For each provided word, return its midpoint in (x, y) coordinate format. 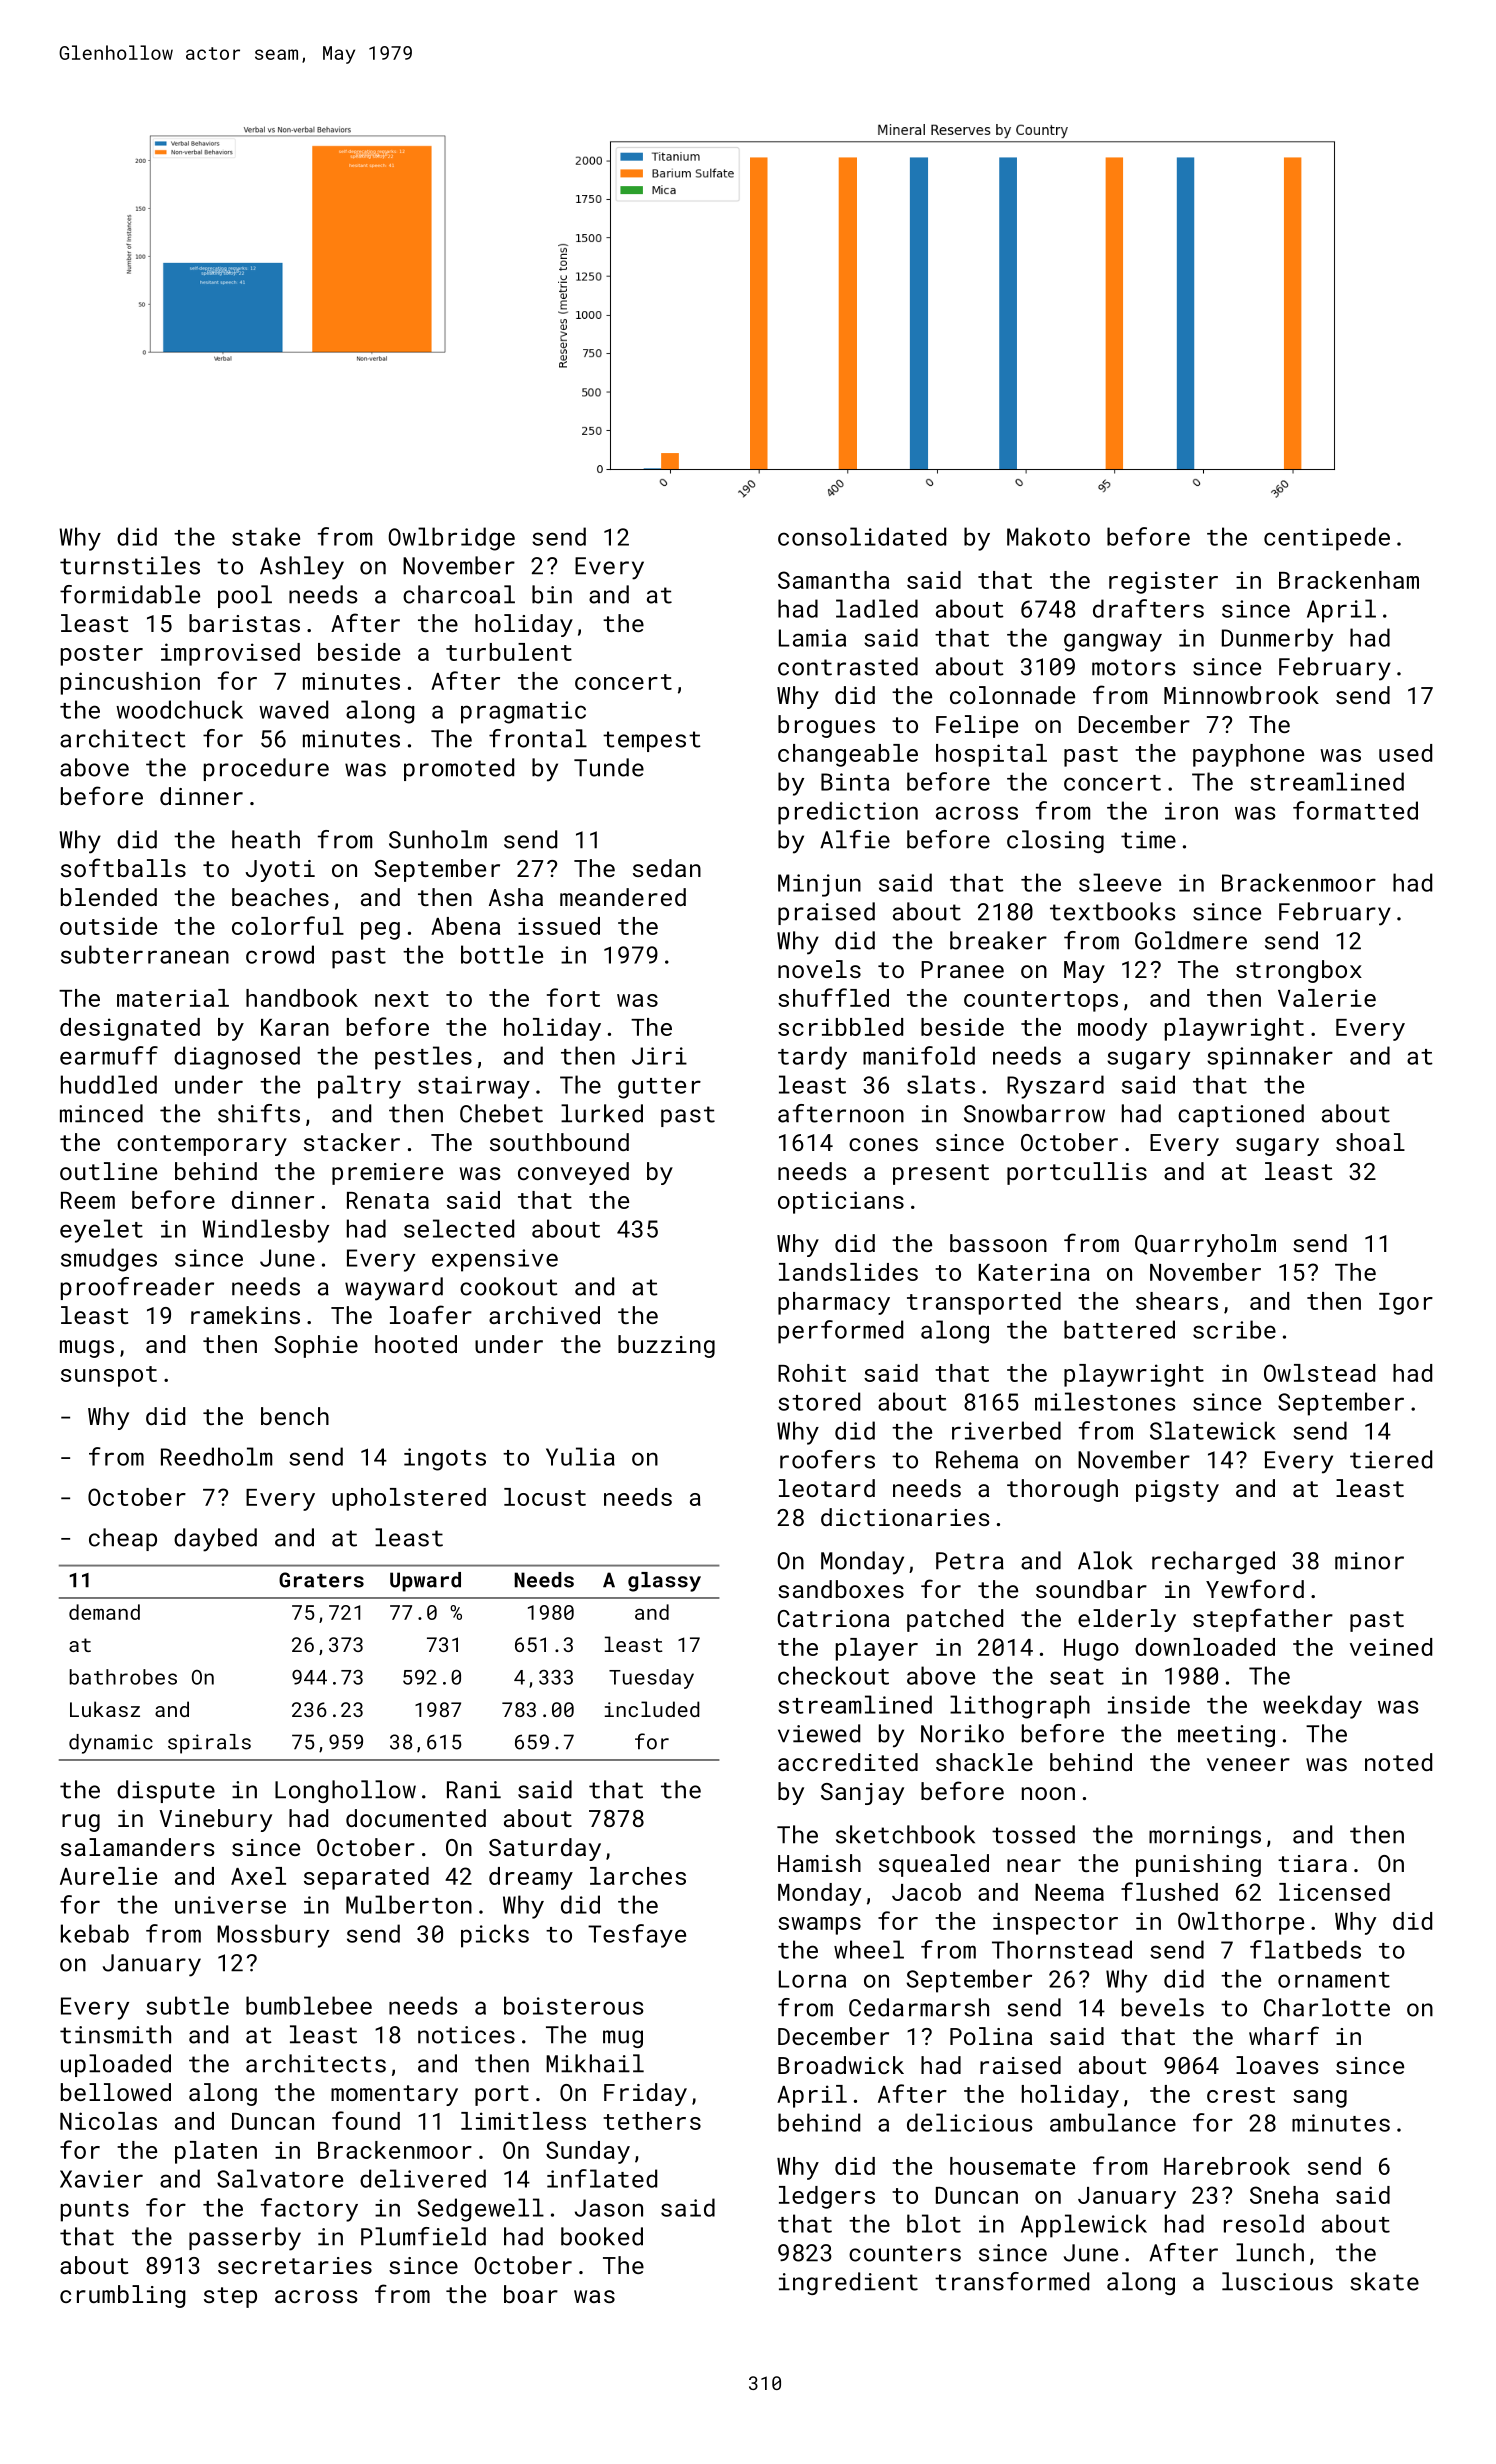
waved (293, 709)
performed (840, 1332)
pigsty (1177, 1491)
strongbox (1299, 971)
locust (545, 1497)
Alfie (855, 839)
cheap (123, 1539)
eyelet (101, 1231)
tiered (1391, 1459)
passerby (245, 2239)
